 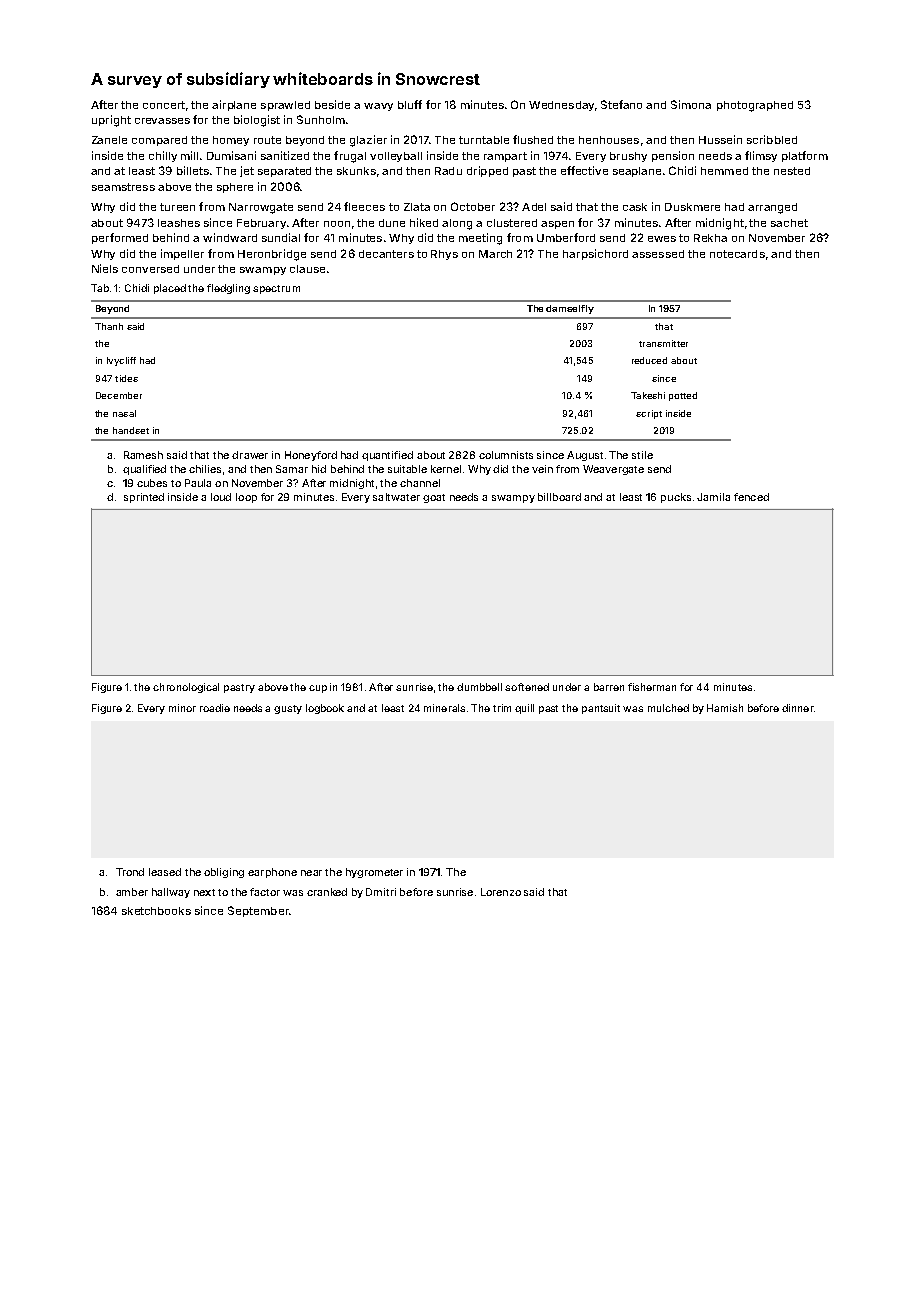 What do you see at coordinates (132, 892) in the document?
I see `amber` at bounding box center [132, 892].
